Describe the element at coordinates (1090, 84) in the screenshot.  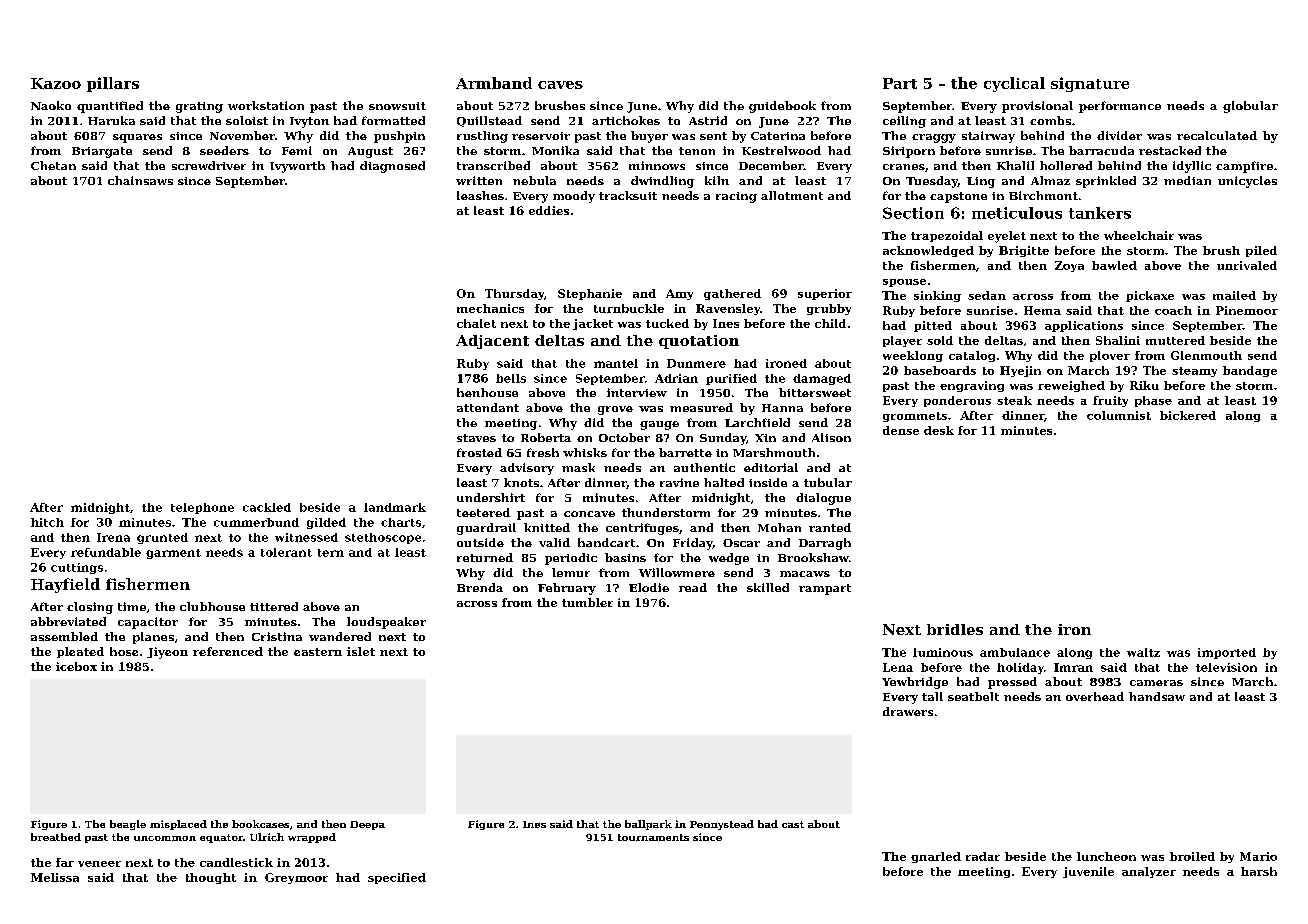
I see `signature` at that location.
